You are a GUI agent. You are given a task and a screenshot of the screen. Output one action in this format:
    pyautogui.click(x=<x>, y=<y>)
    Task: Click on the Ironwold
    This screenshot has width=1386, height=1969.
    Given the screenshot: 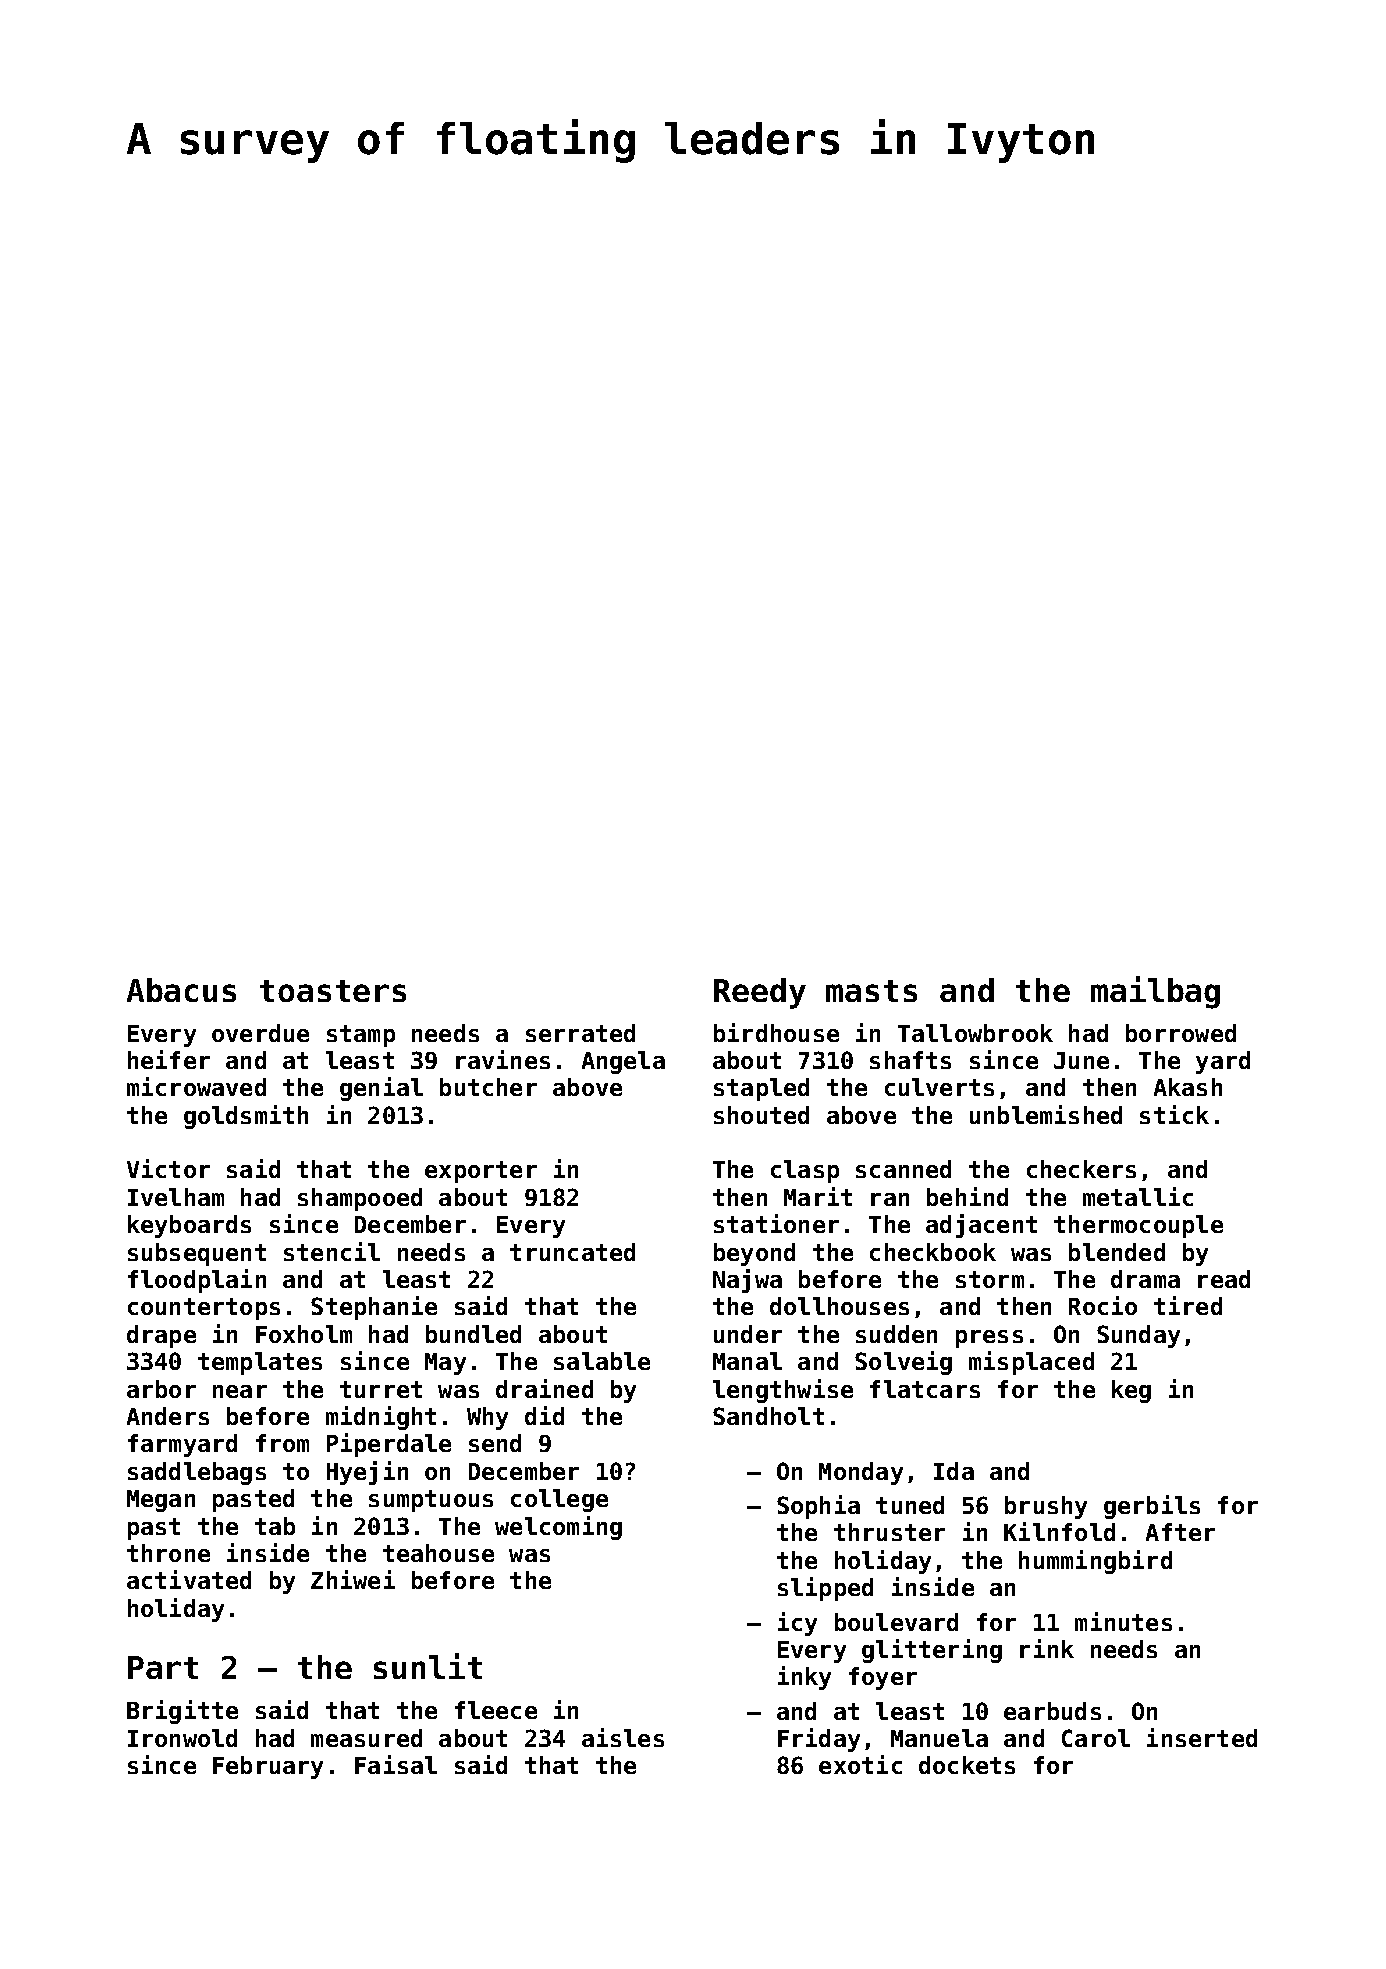 What is the action you would take?
    pyautogui.click(x=182, y=1738)
